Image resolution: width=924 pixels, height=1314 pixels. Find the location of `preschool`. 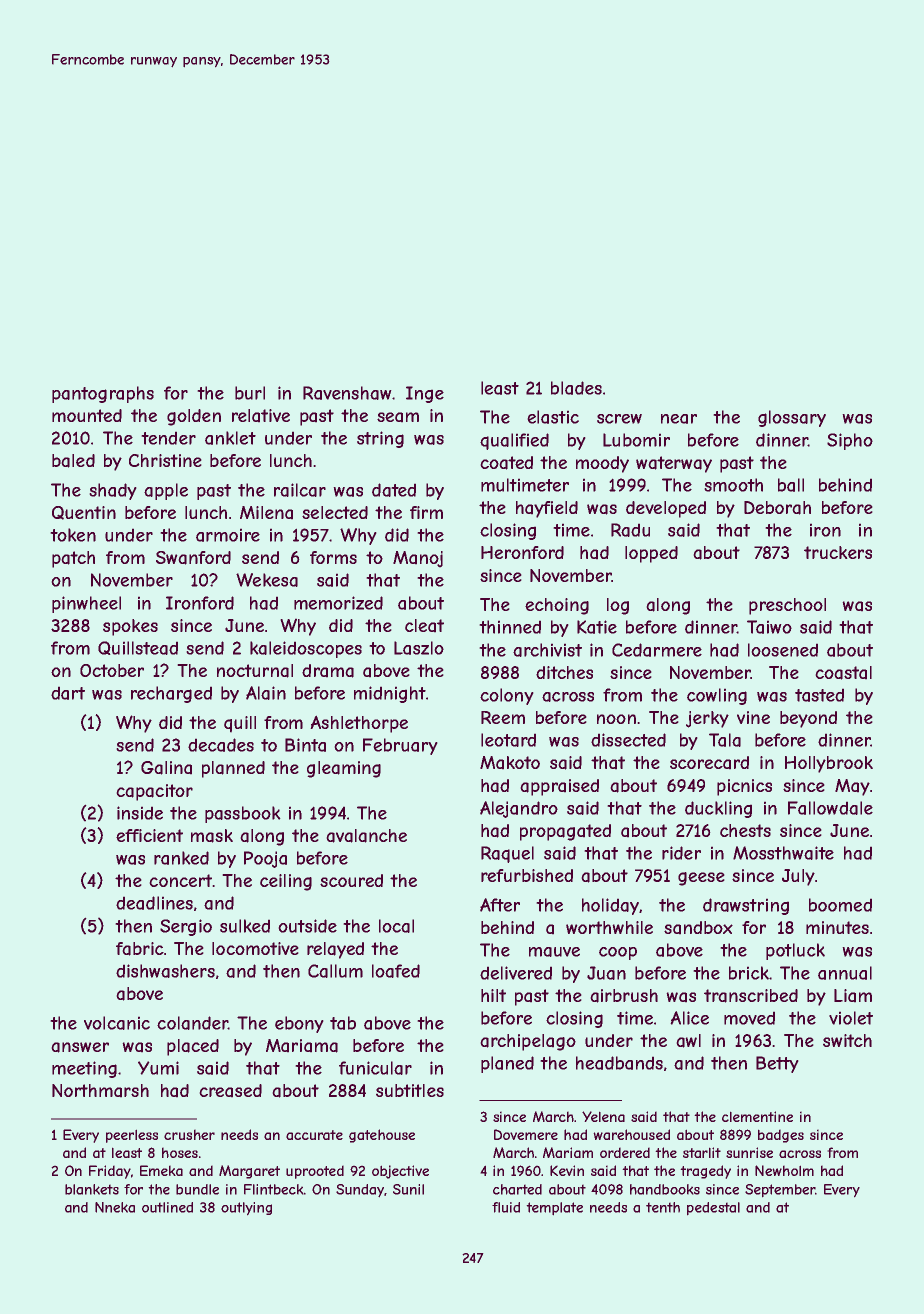

preschool is located at coordinates (787, 606).
